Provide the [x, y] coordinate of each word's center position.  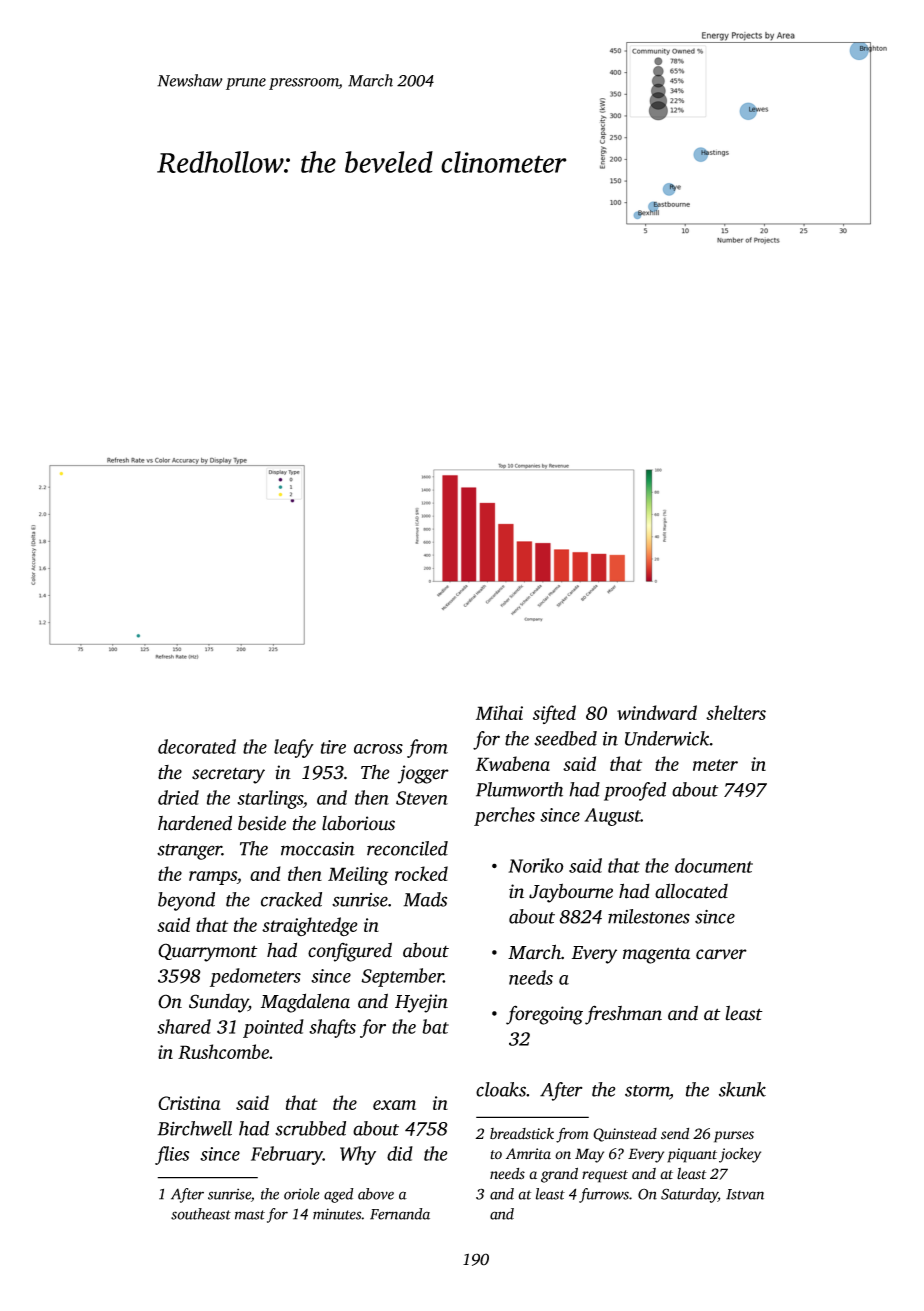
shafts [332, 1028]
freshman [623, 1015]
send [675, 1134]
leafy [294, 748]
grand [559, 1175]
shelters [736, 712]
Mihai [499, 712]
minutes [337, 1214]
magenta [656, 955]
